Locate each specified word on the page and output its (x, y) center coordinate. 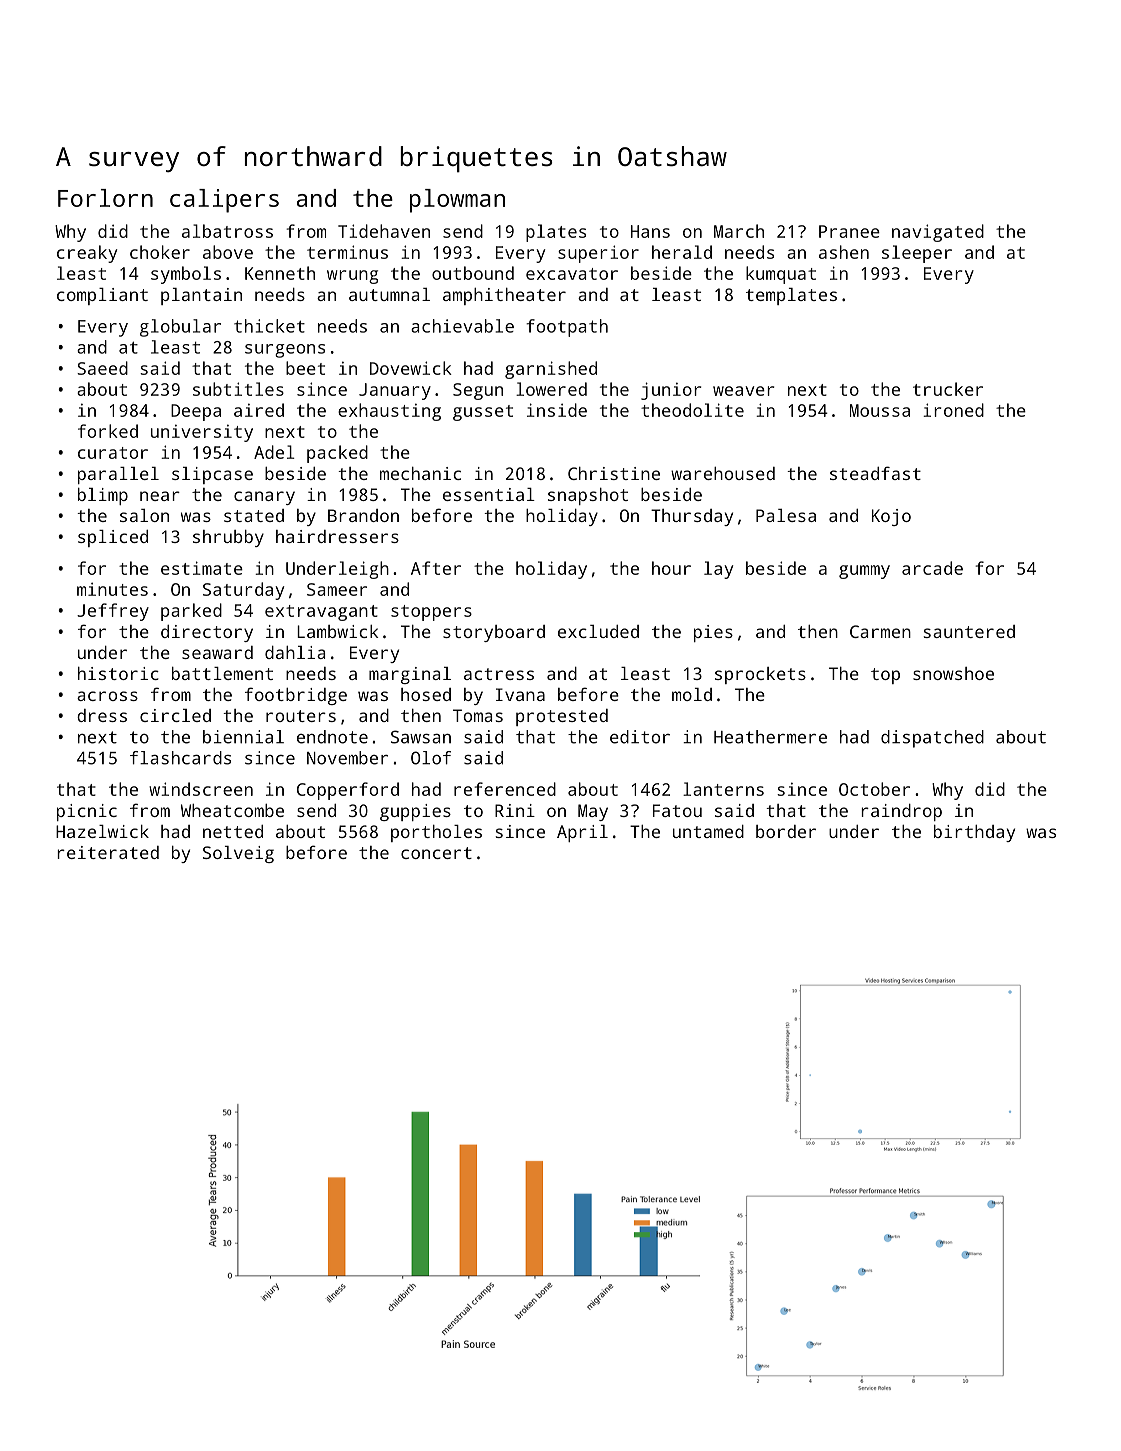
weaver (743, 391)
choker (160, 252)
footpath (567, 328)
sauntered (969, 631)
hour (671, 568)
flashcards (180, 758)
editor (640, 737)
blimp (103, 496)
